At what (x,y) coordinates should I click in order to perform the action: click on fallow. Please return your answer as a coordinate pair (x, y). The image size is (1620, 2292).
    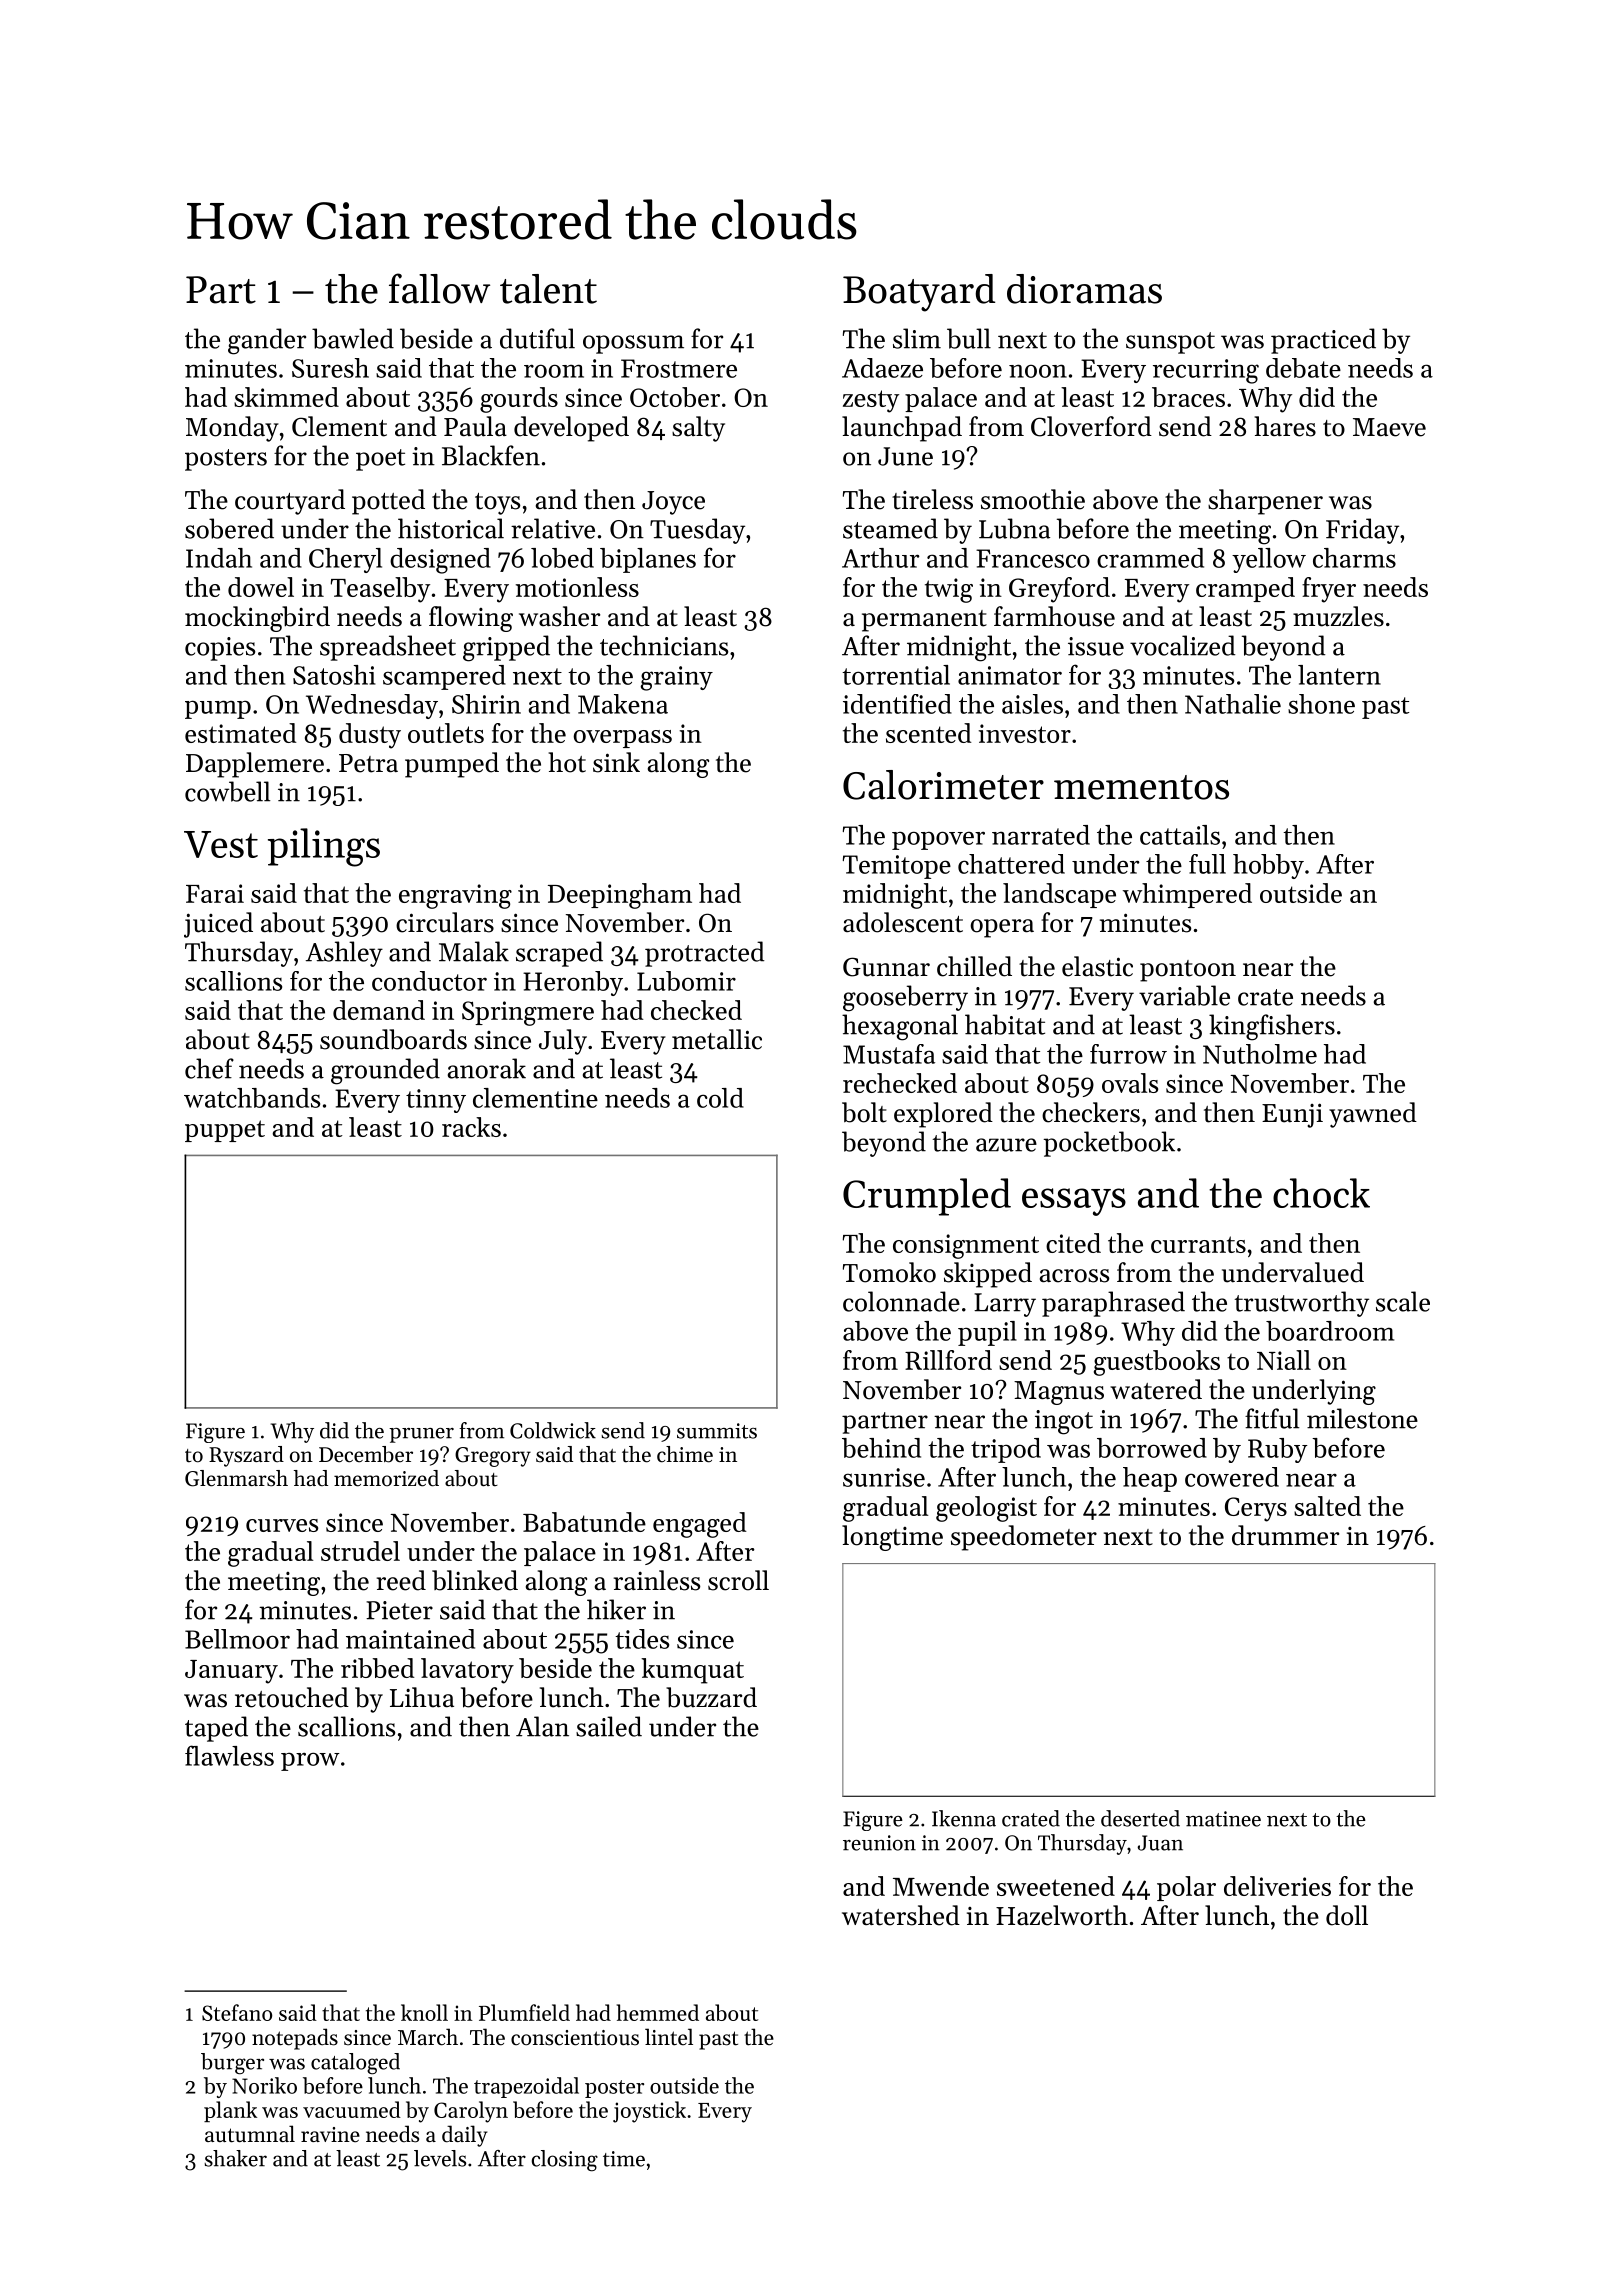
    Looking at the image, I should click on (439, 288).
